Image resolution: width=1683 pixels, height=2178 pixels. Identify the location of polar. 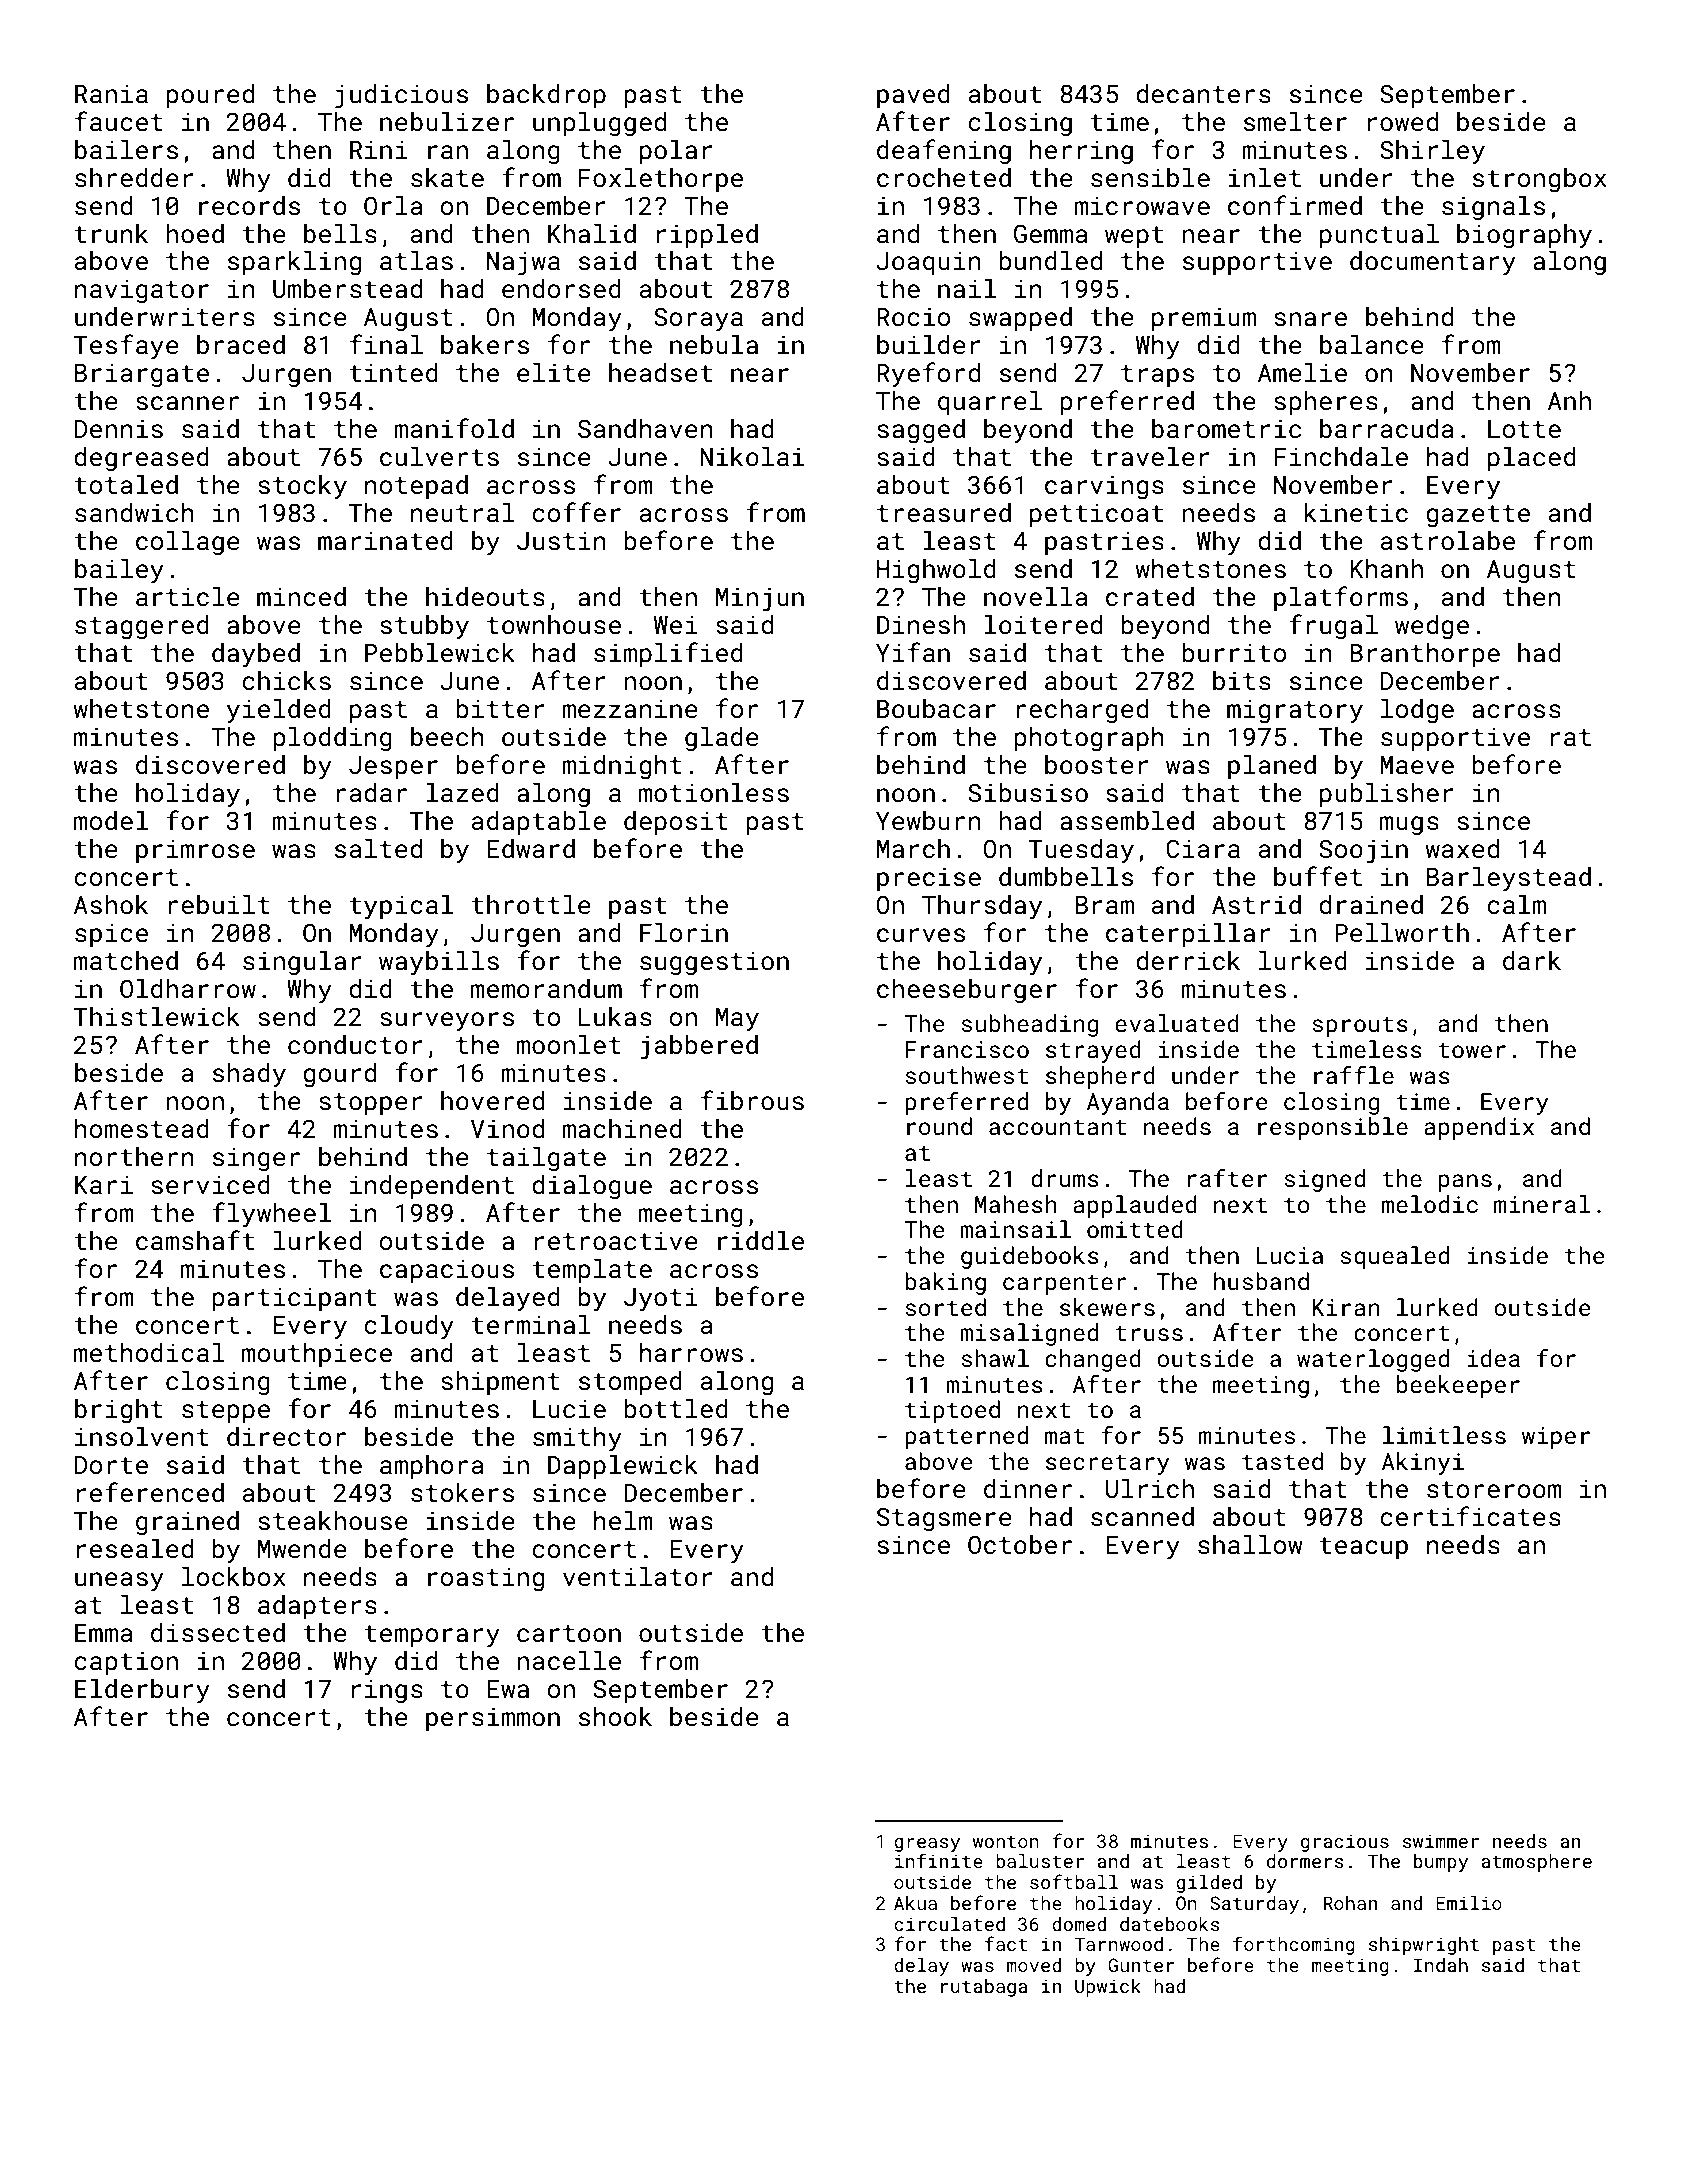
(676, 152).
